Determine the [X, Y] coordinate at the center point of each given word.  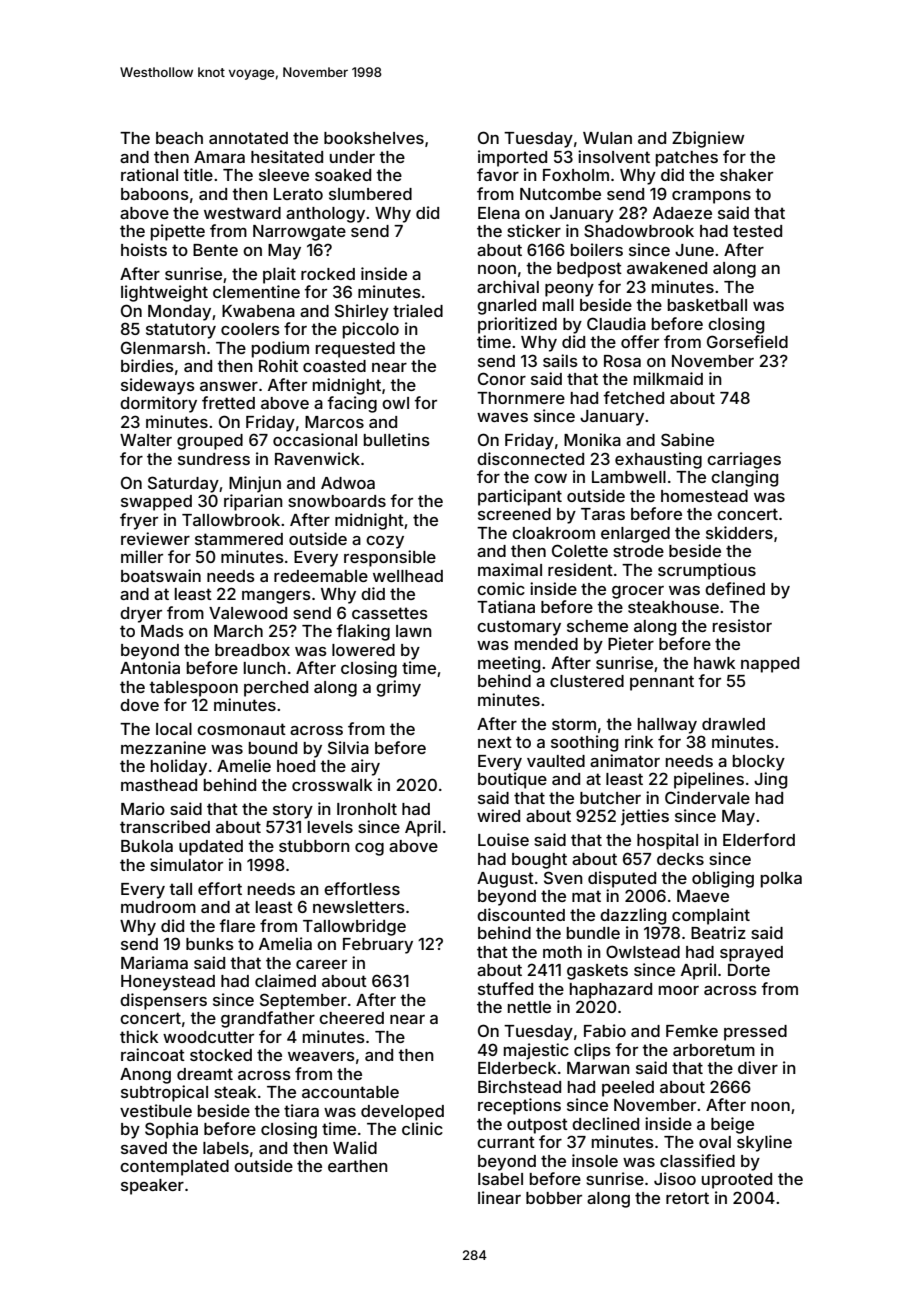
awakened [667, 268]
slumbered [370, 194]
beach [179, 138]
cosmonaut [241, 729]
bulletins [397, 439]
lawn [414, 631]
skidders [739, 532]
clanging [744, 478]
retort [687, 1198]
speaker [152, 1187]
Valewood [248, 613]
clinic [422, 1128]
